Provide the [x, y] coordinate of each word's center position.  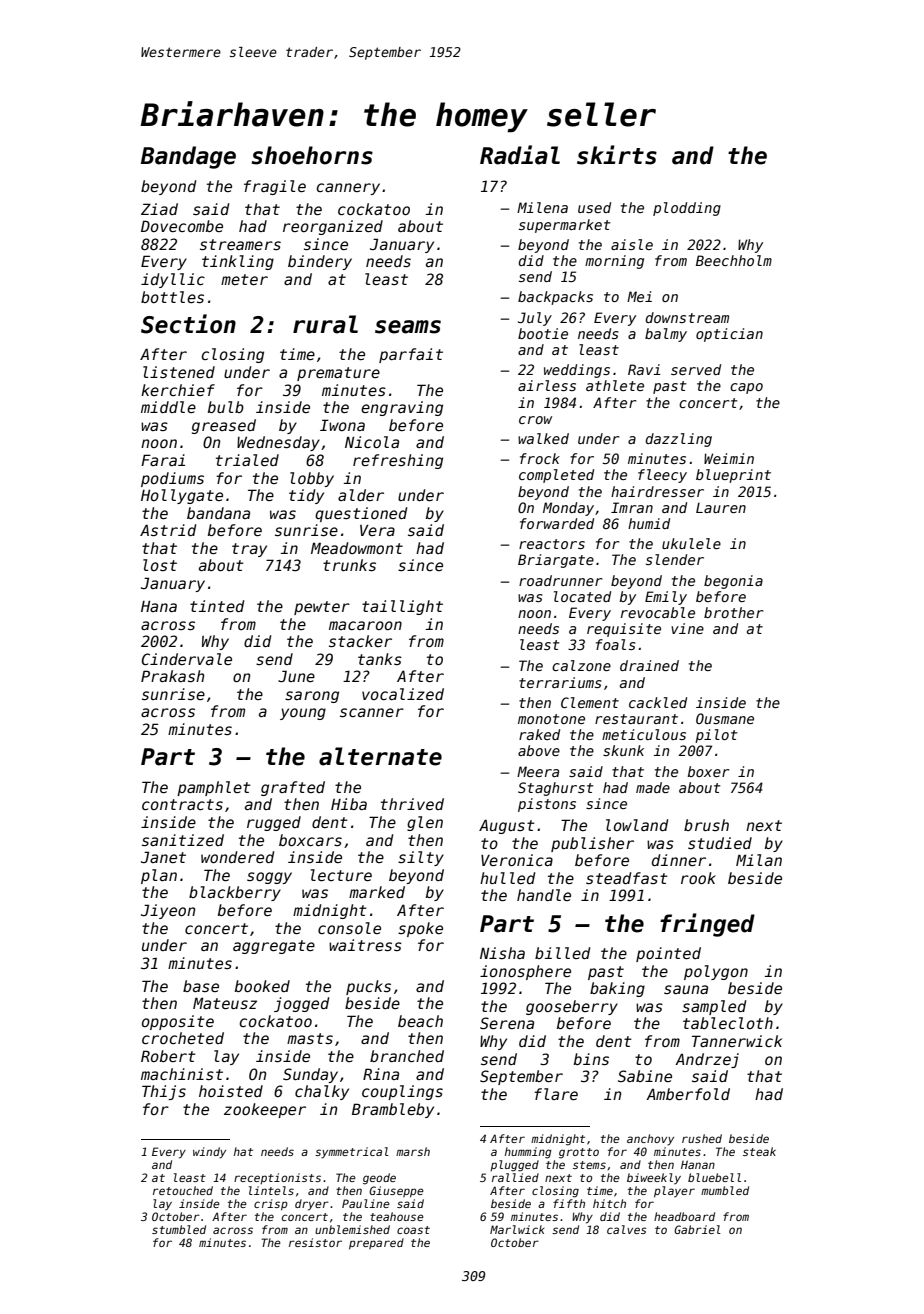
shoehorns [312, 155]
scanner [372, 712]
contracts [182, 804]
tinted [217, 606]
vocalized [403, 694]
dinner [679, 860]
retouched [183, 1190]
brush [706, 825]
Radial [520, 155]
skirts [617, 155]
